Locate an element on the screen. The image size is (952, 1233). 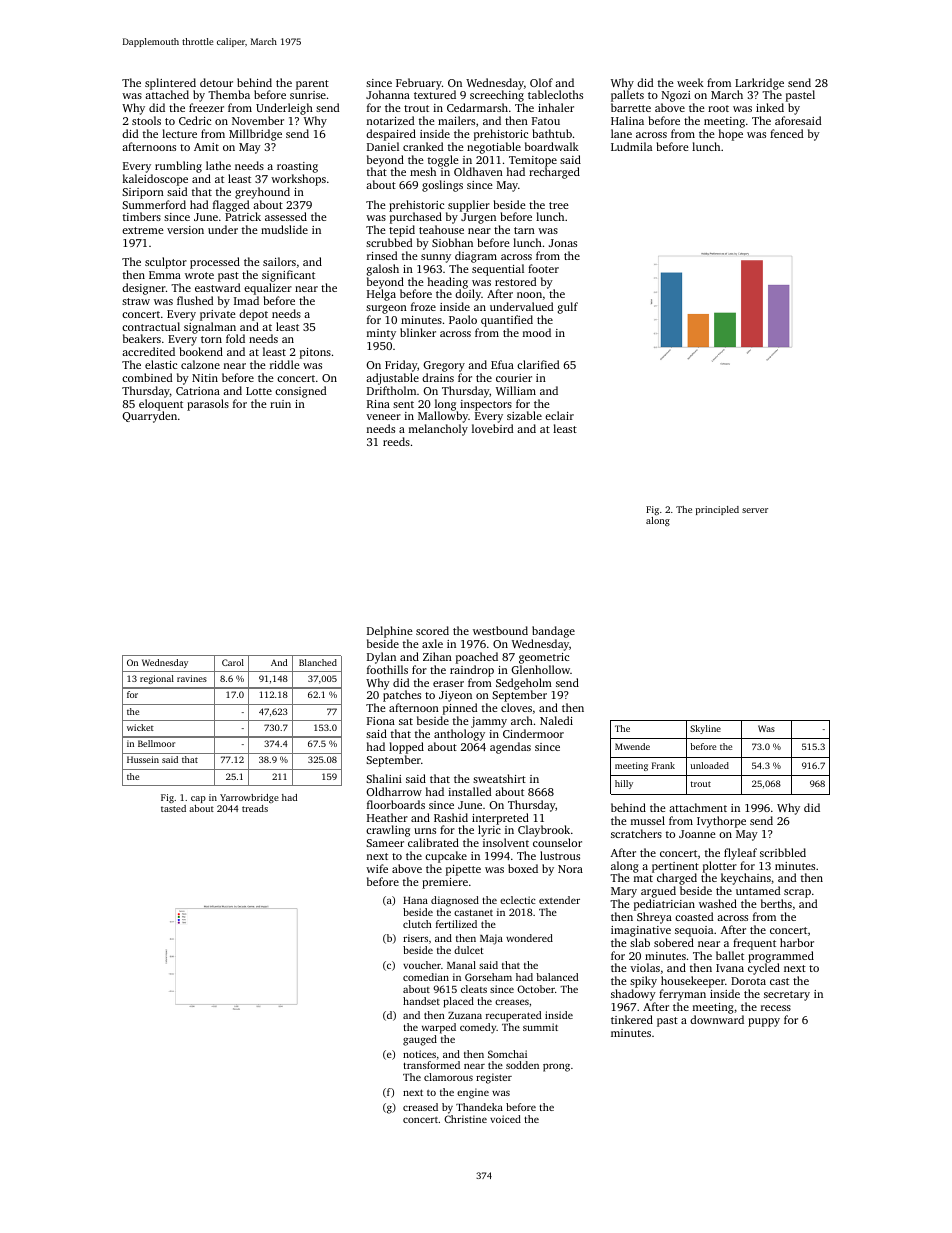
Delphine is located at coordinates (390, 632).
